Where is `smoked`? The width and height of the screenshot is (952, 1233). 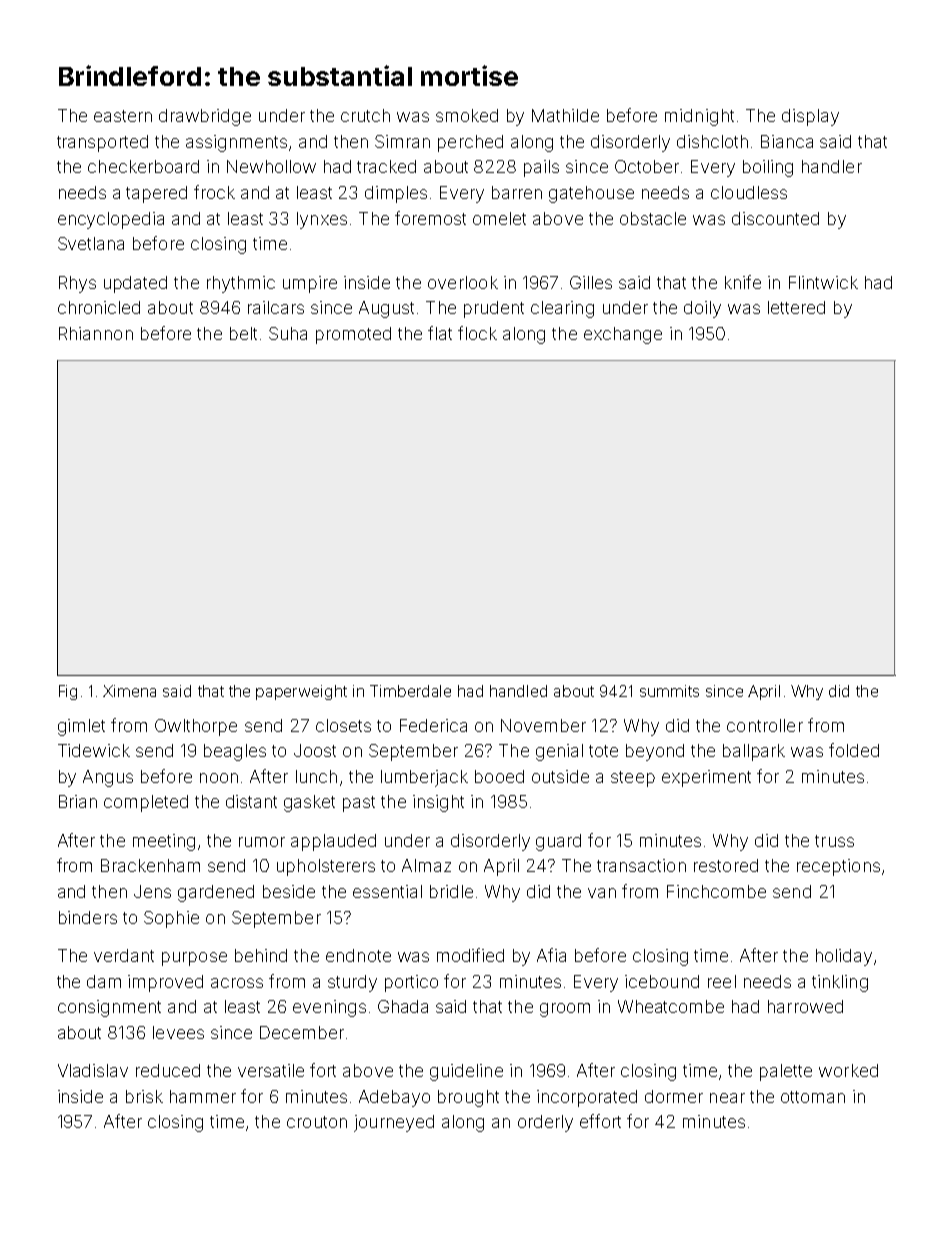 smoked is located at coordinates (467, 115).
